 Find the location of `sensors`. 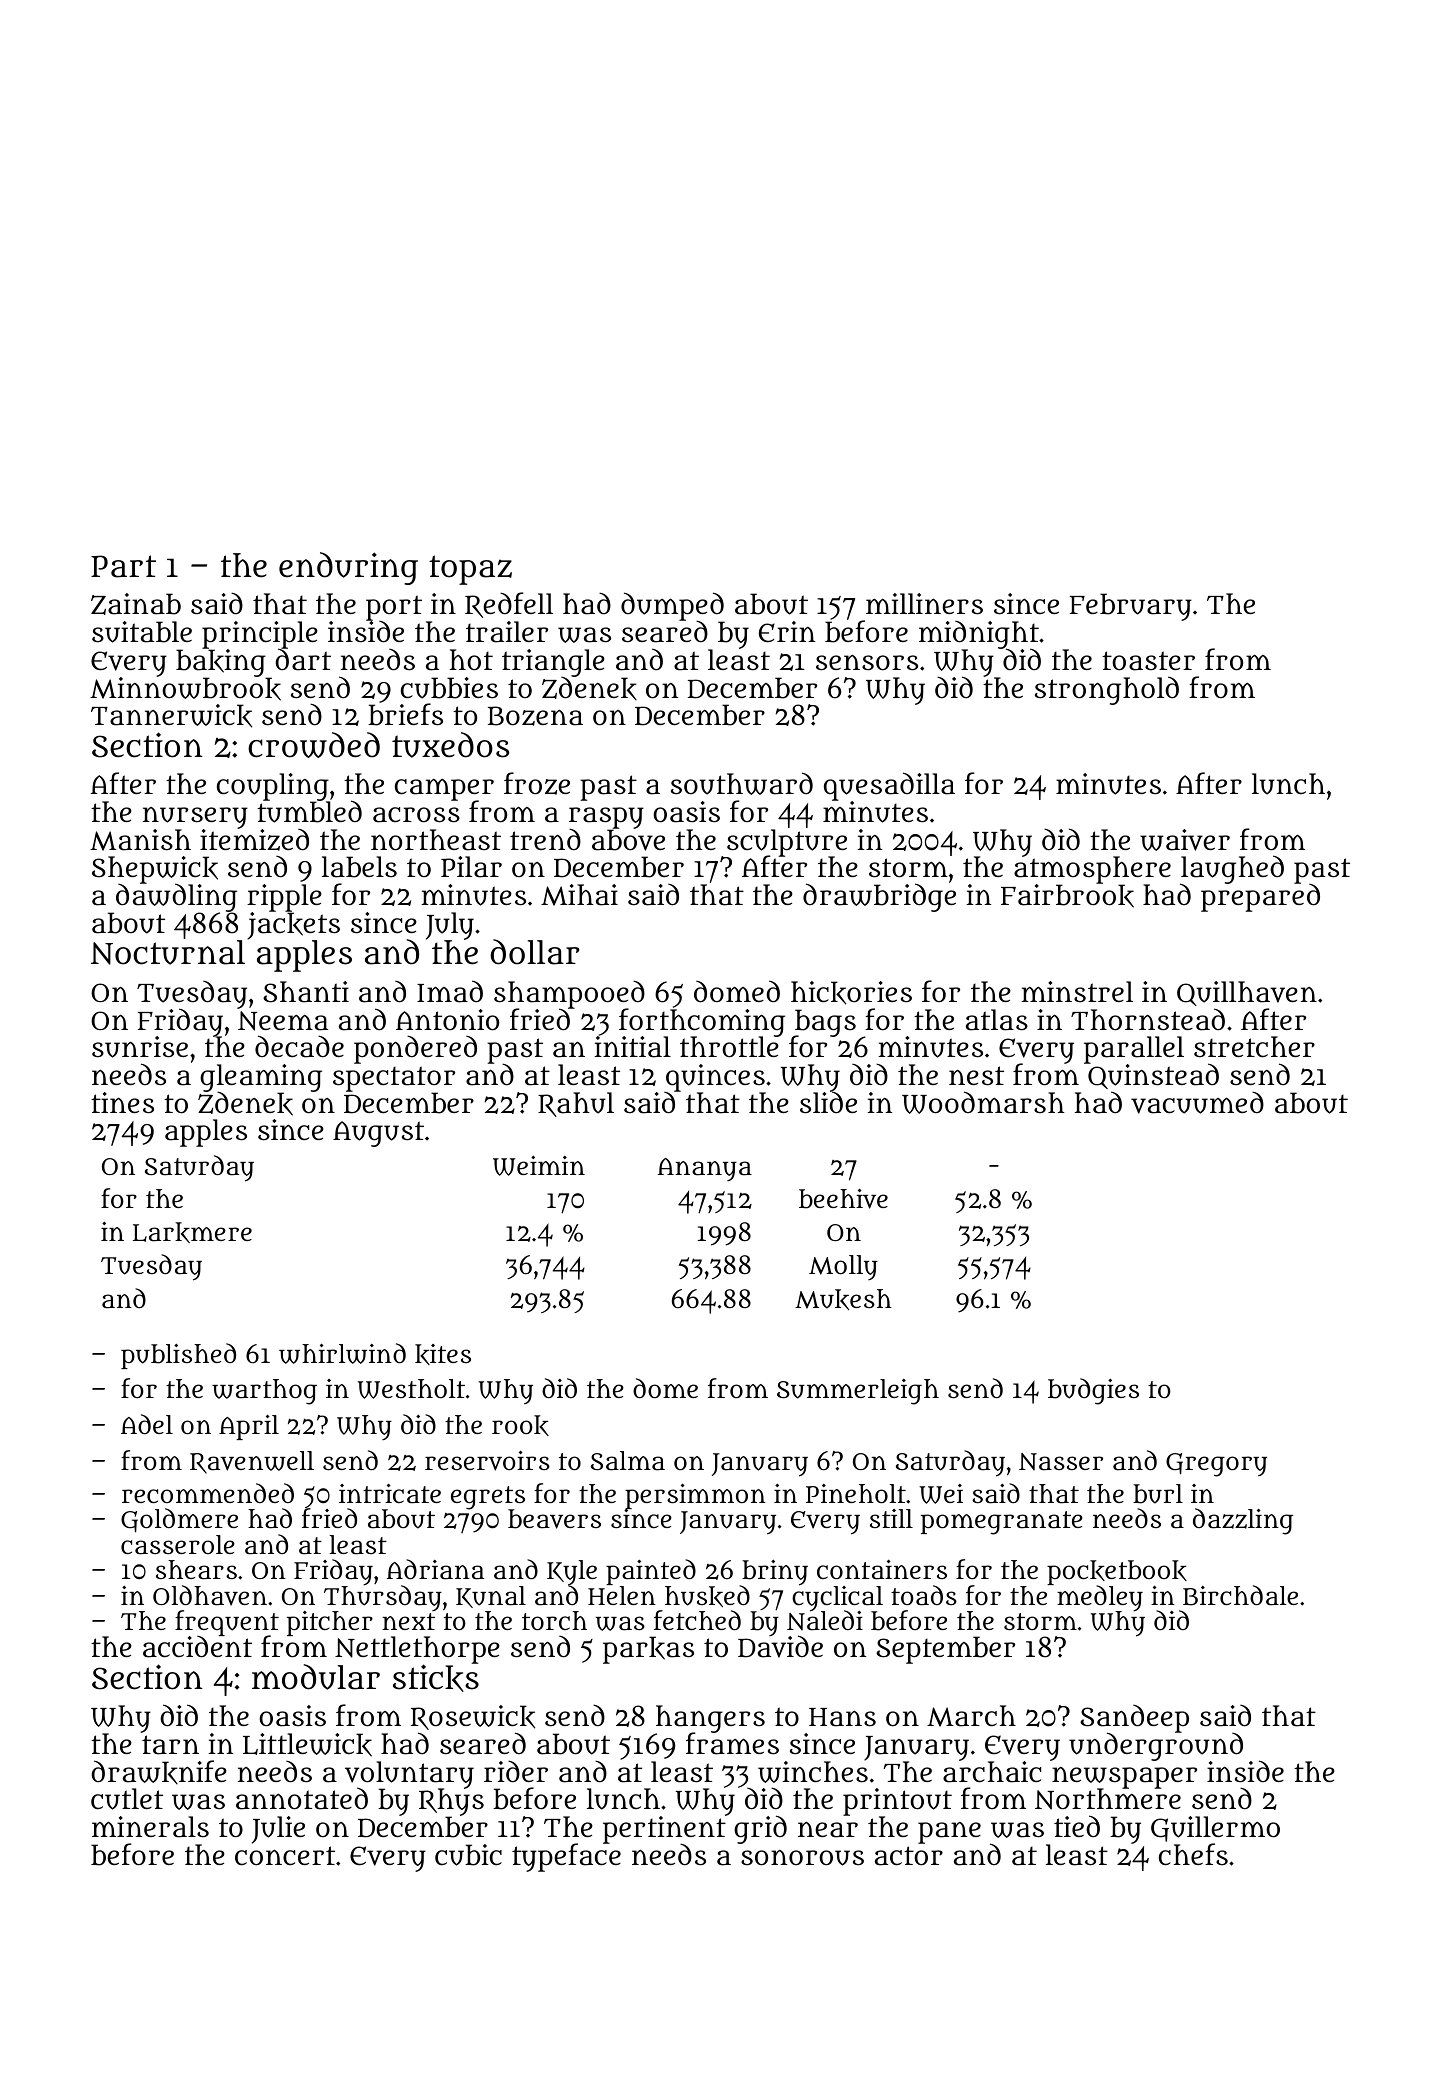

sensors is located at coordinates (867, 662).
